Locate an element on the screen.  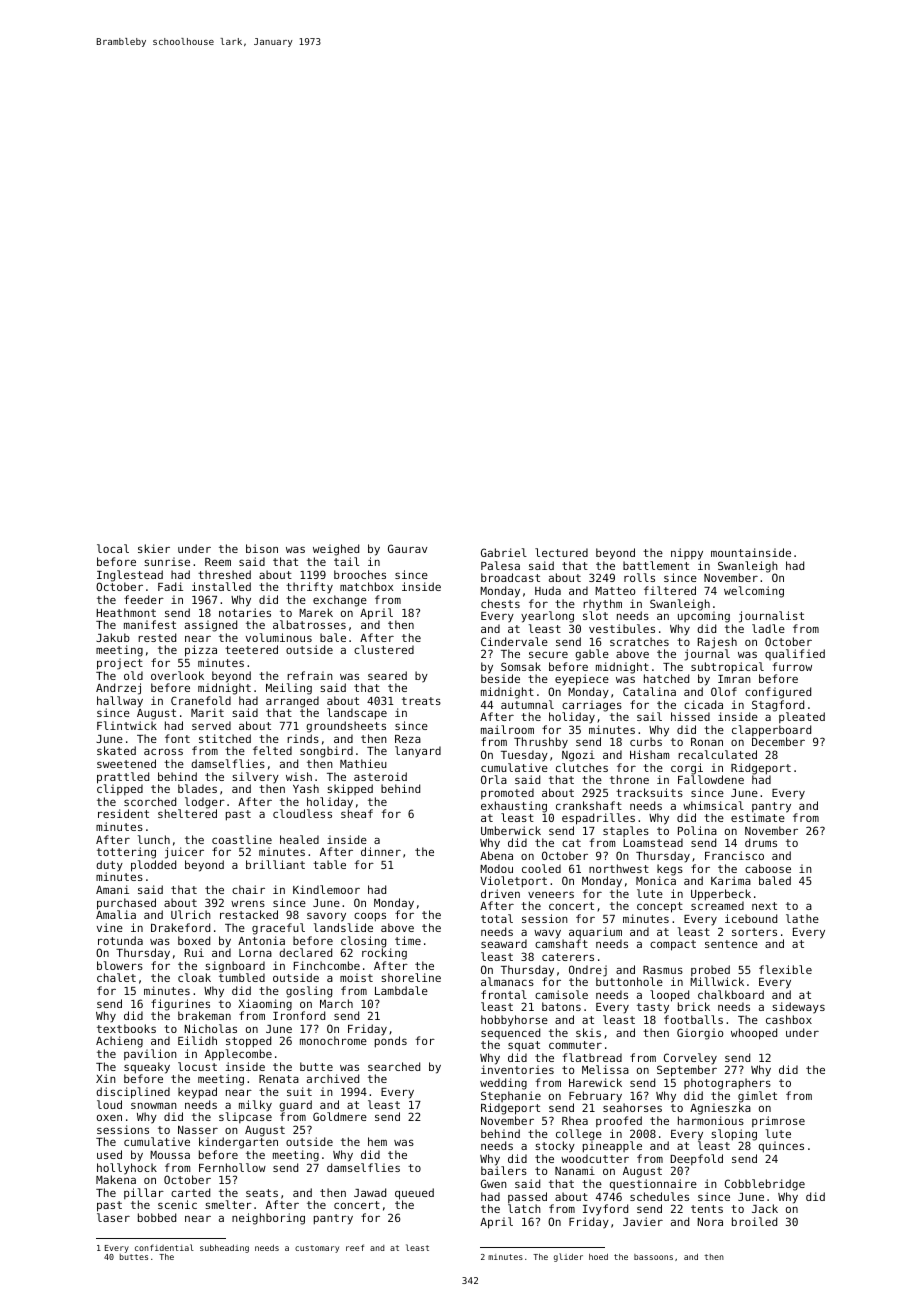
nippy is located at coordinates (687, 554).
